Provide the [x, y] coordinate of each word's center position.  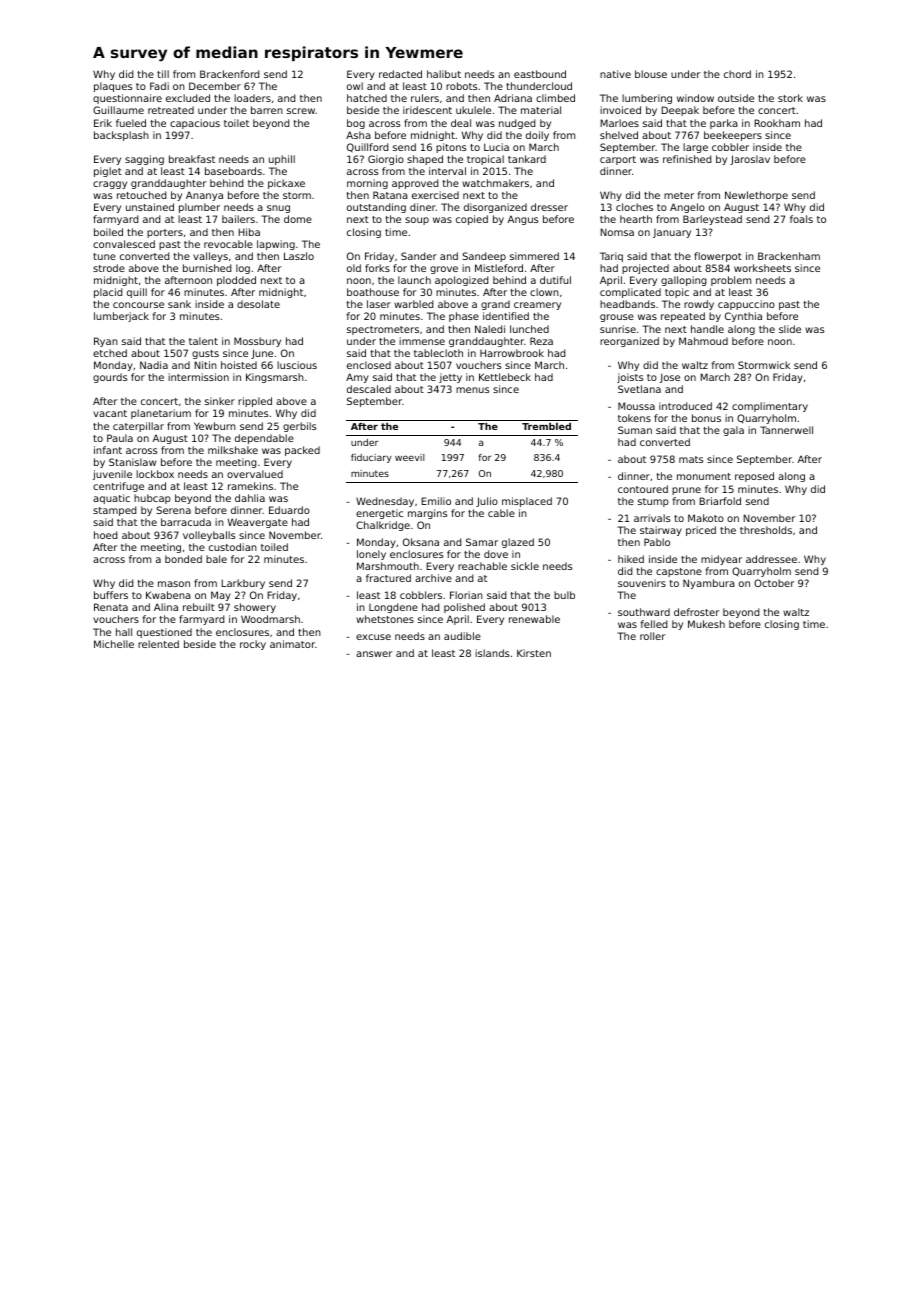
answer [374, 654]
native [615, 74]
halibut [444, 74]
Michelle [114, 644]
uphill [282, 160]
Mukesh [706, 624]
